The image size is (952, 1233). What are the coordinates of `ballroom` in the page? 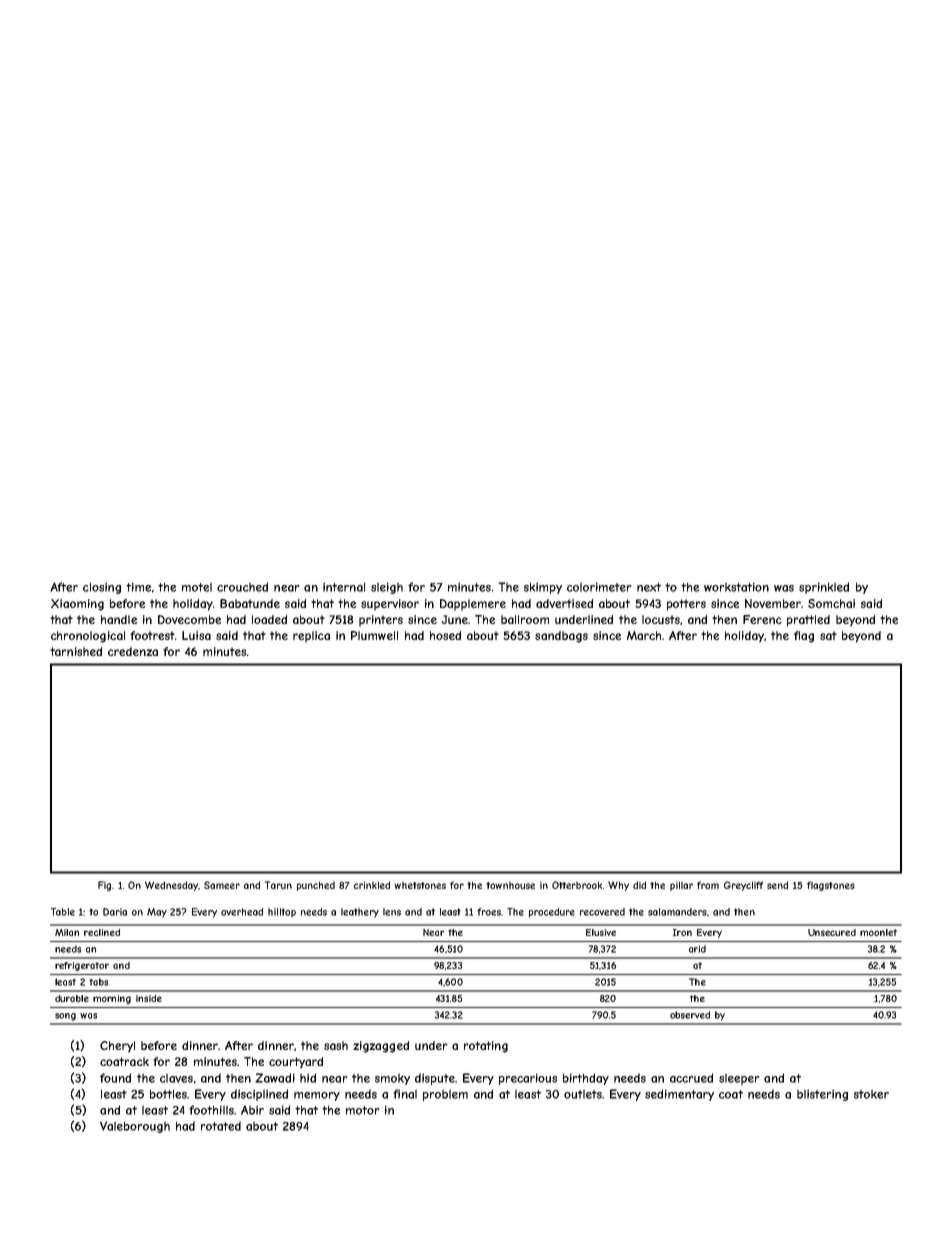 It's located at (525, 619).
